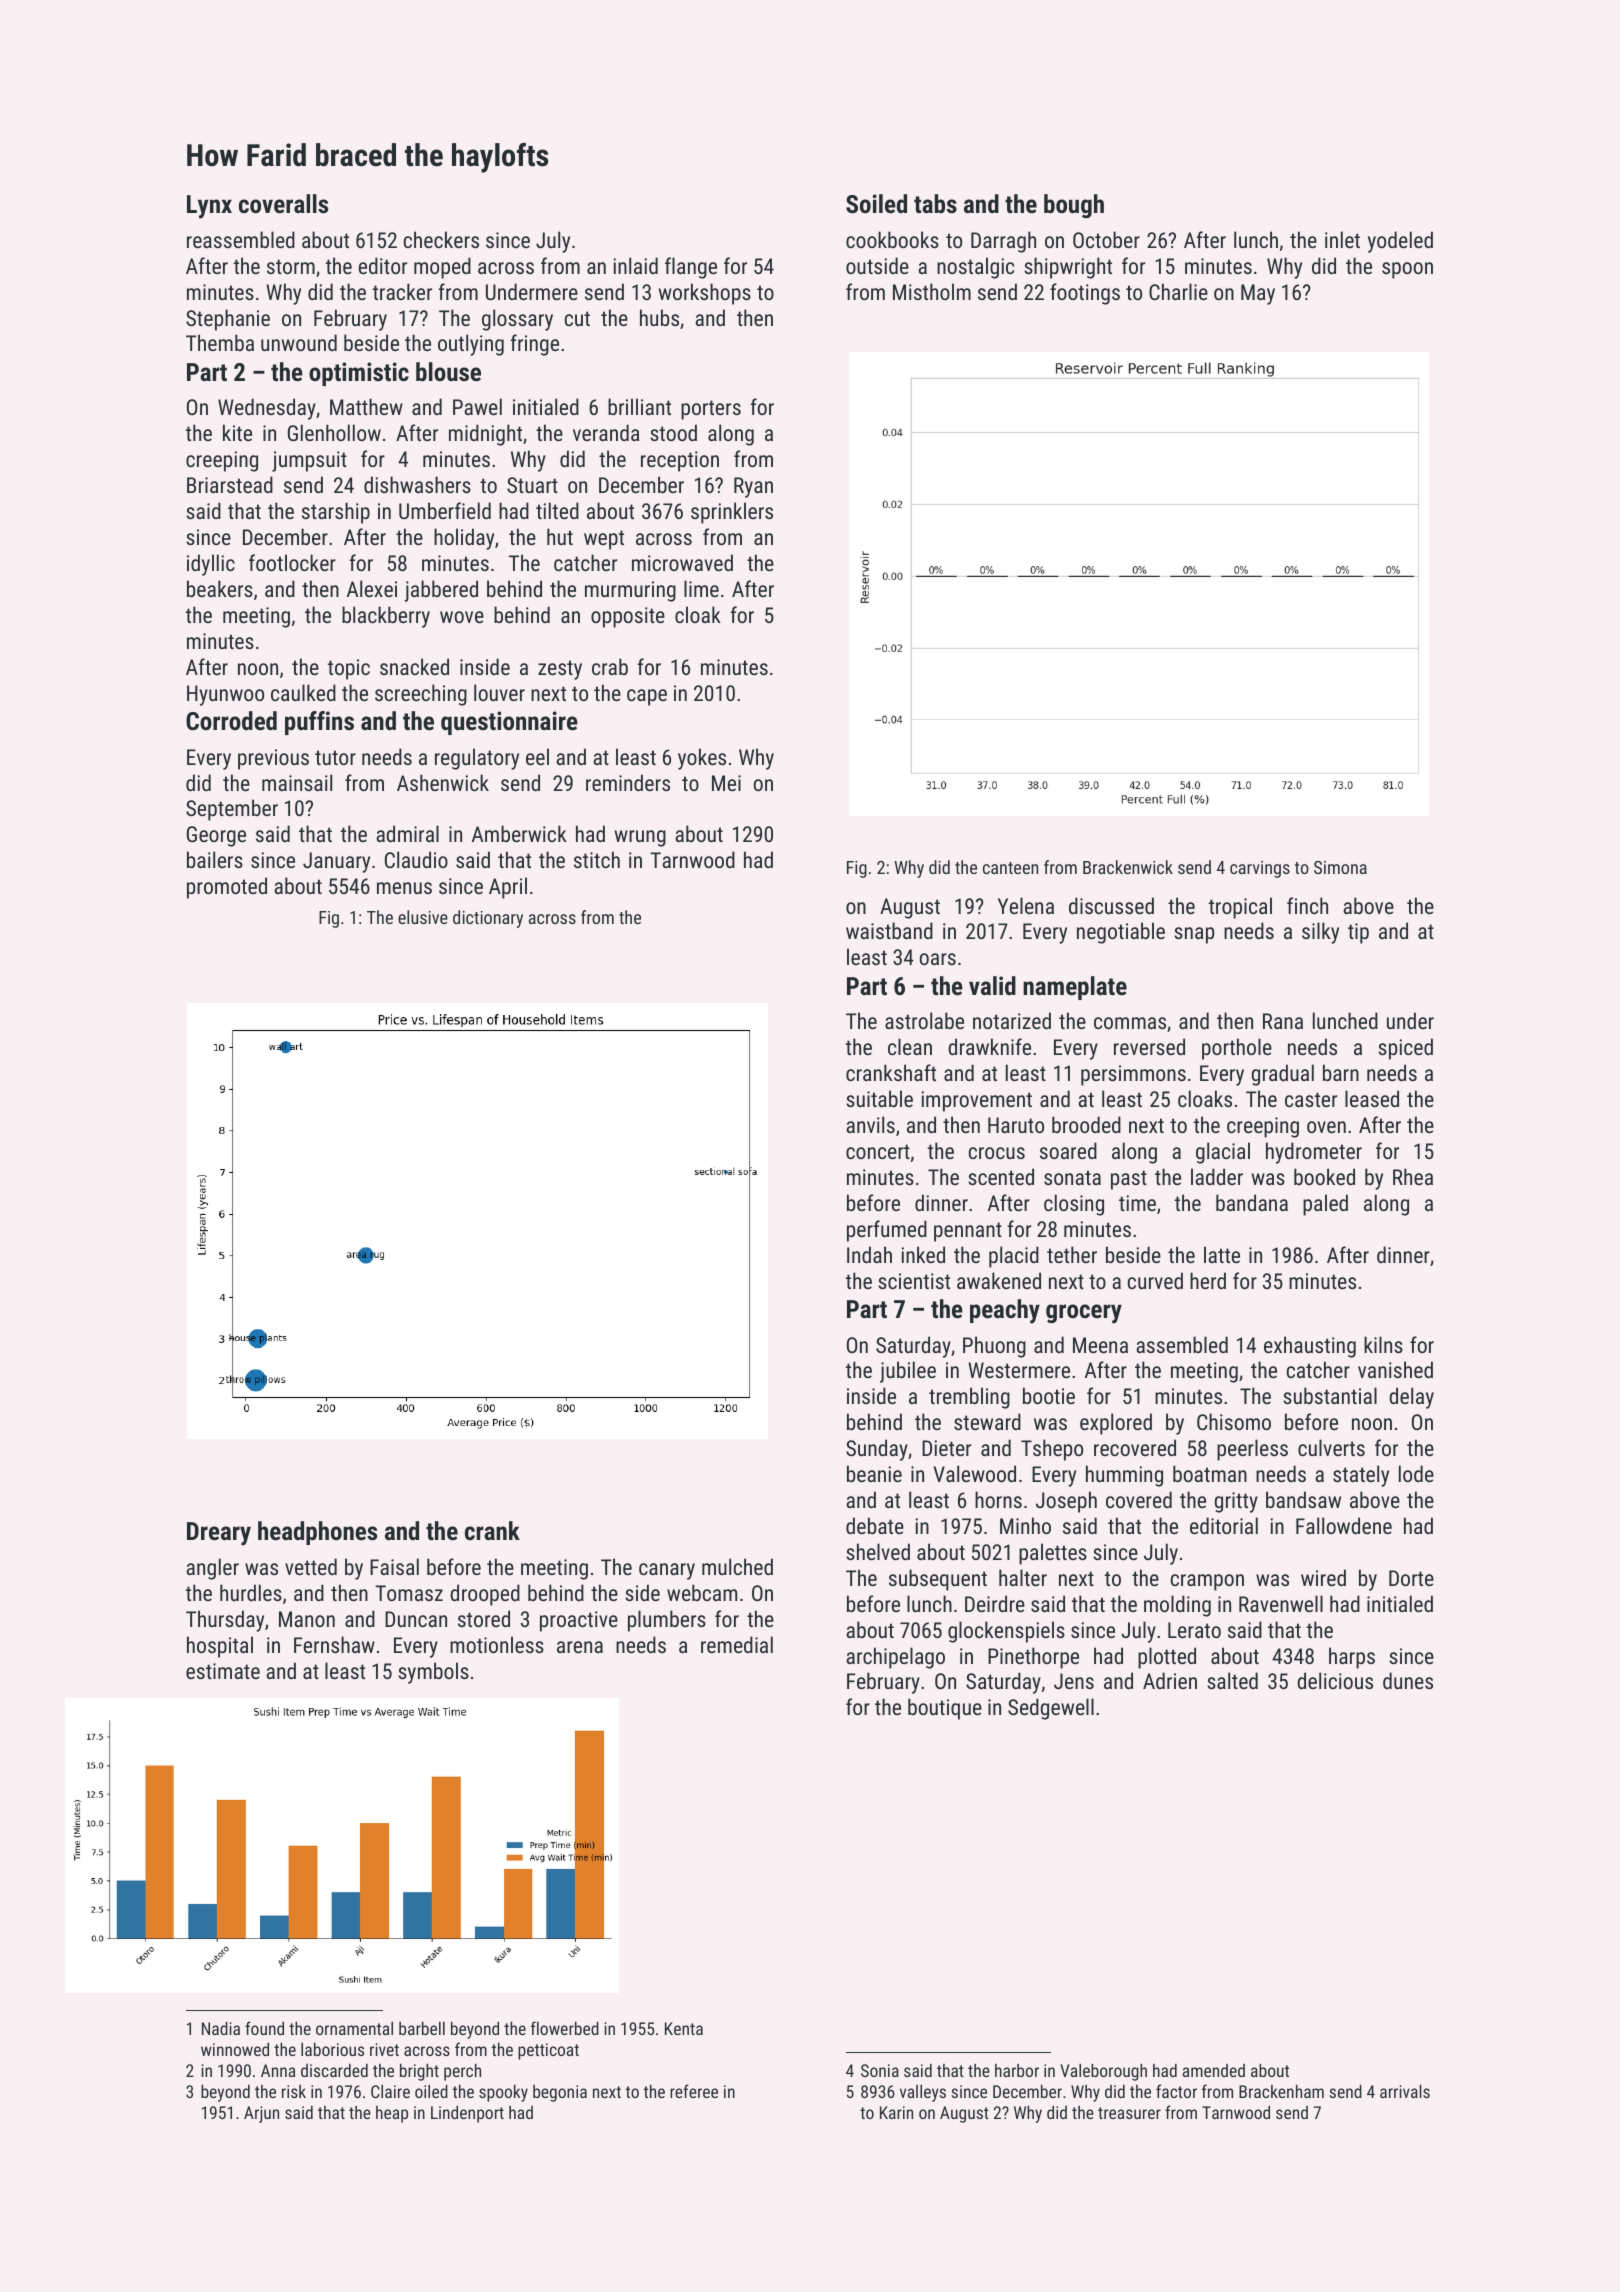  What do you see at coordinates (1310, 1347) in the screenshot?
I see `exhausting` at bounding box center [1310, 1347].
